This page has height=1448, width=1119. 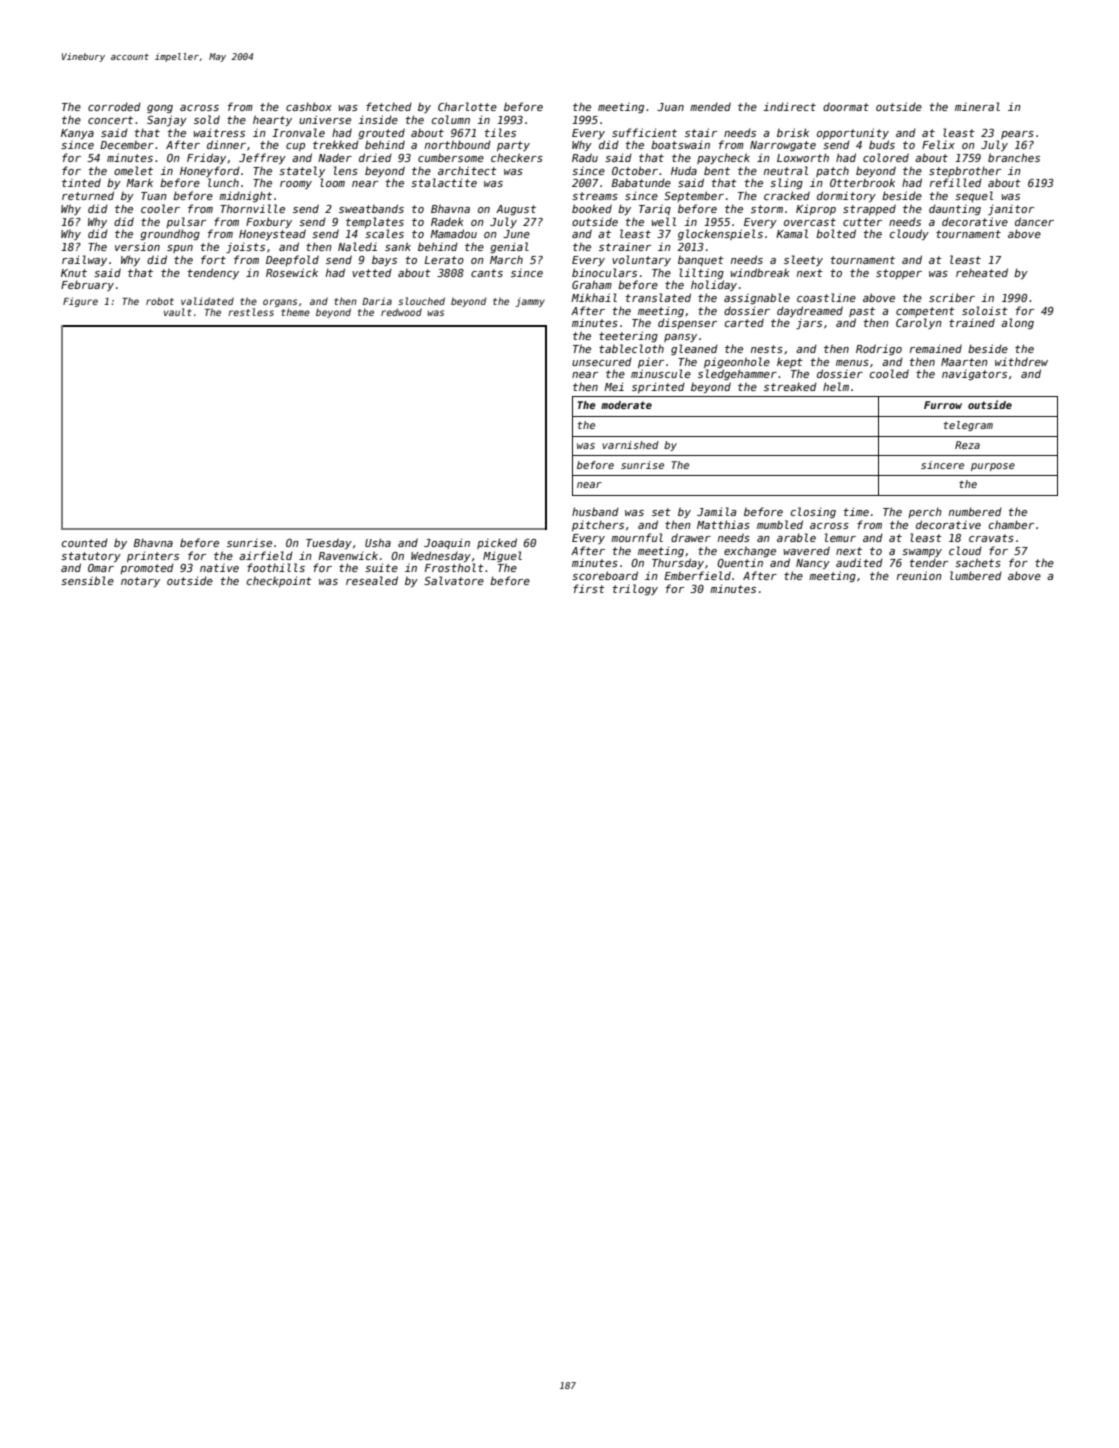 What do you see at coordinates (384, 233) in the page?
I see `scales` at bounding box center [384, 233].
